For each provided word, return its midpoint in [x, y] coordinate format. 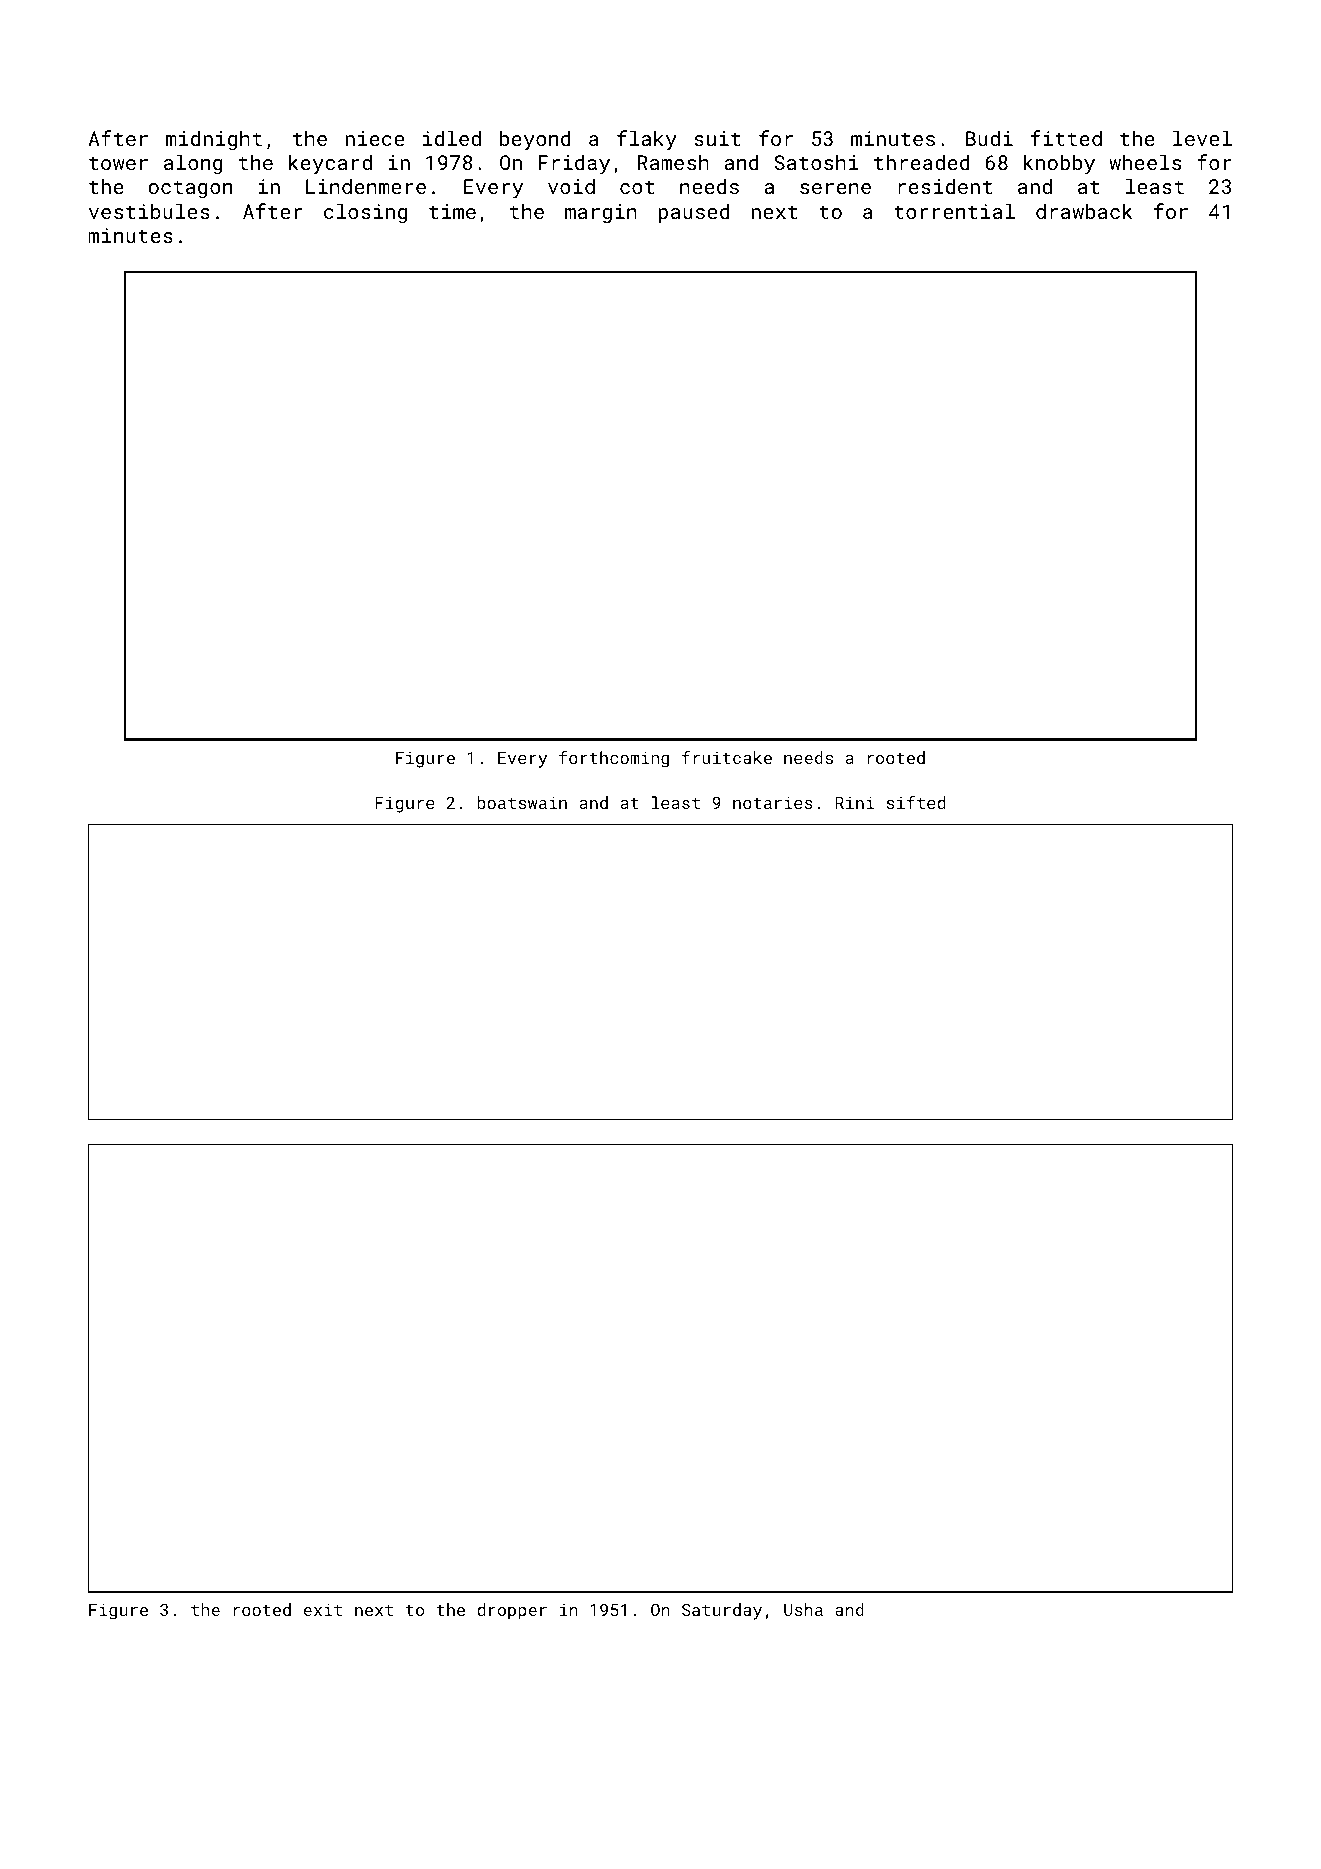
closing [365, 213]
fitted [1066, 138]
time [452, 211]
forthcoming [614, 759]
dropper [512, 1611]
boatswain [522, 802]
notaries [773, 803]
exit [322, 1610]
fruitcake [727, 757]
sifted [916, 802]
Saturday [722, 1611]
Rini [855, 803]
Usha [803, 1609]
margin [601, 214]
